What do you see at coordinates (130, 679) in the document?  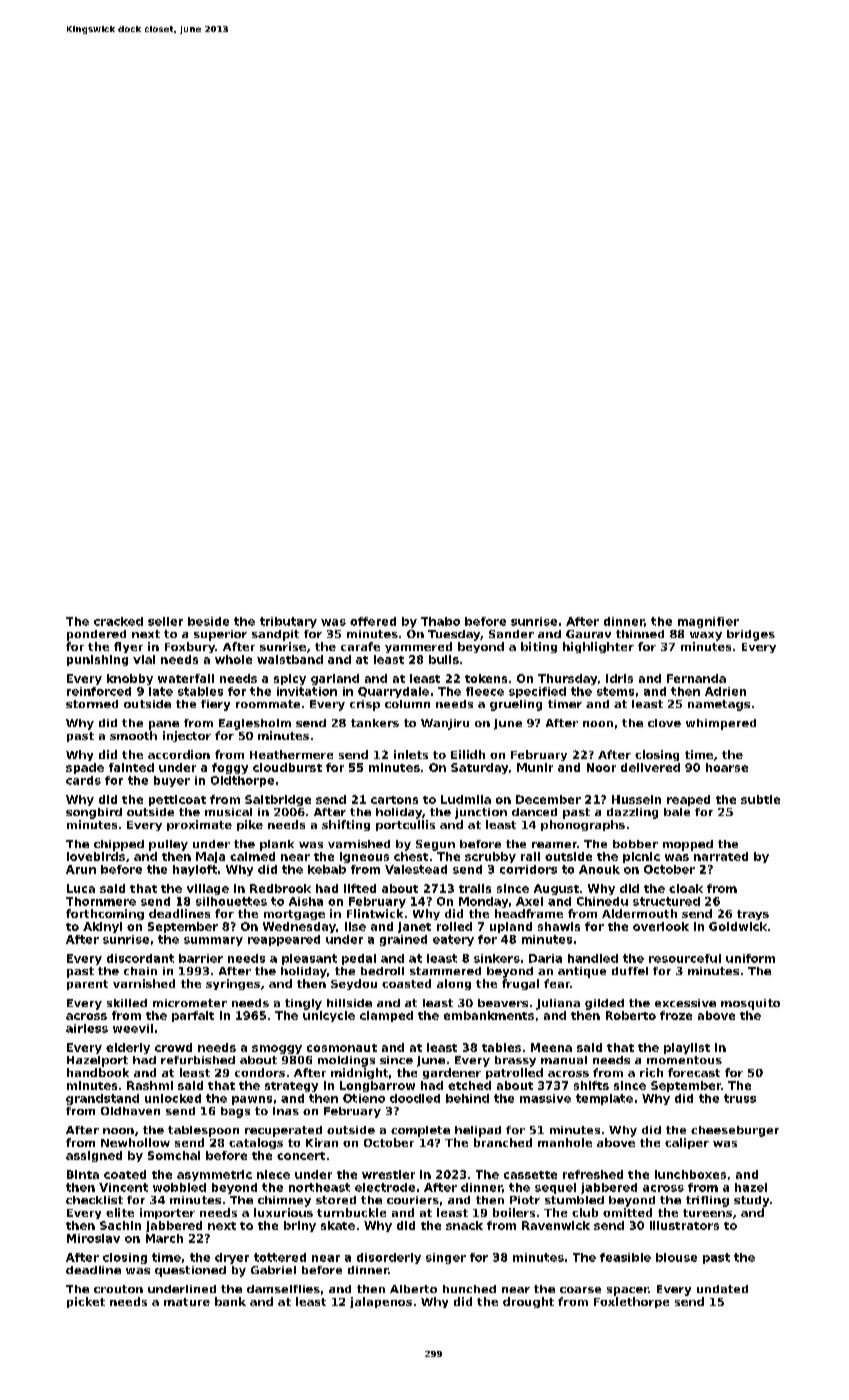 I see `knobby` at bounding box center [130, 679].
